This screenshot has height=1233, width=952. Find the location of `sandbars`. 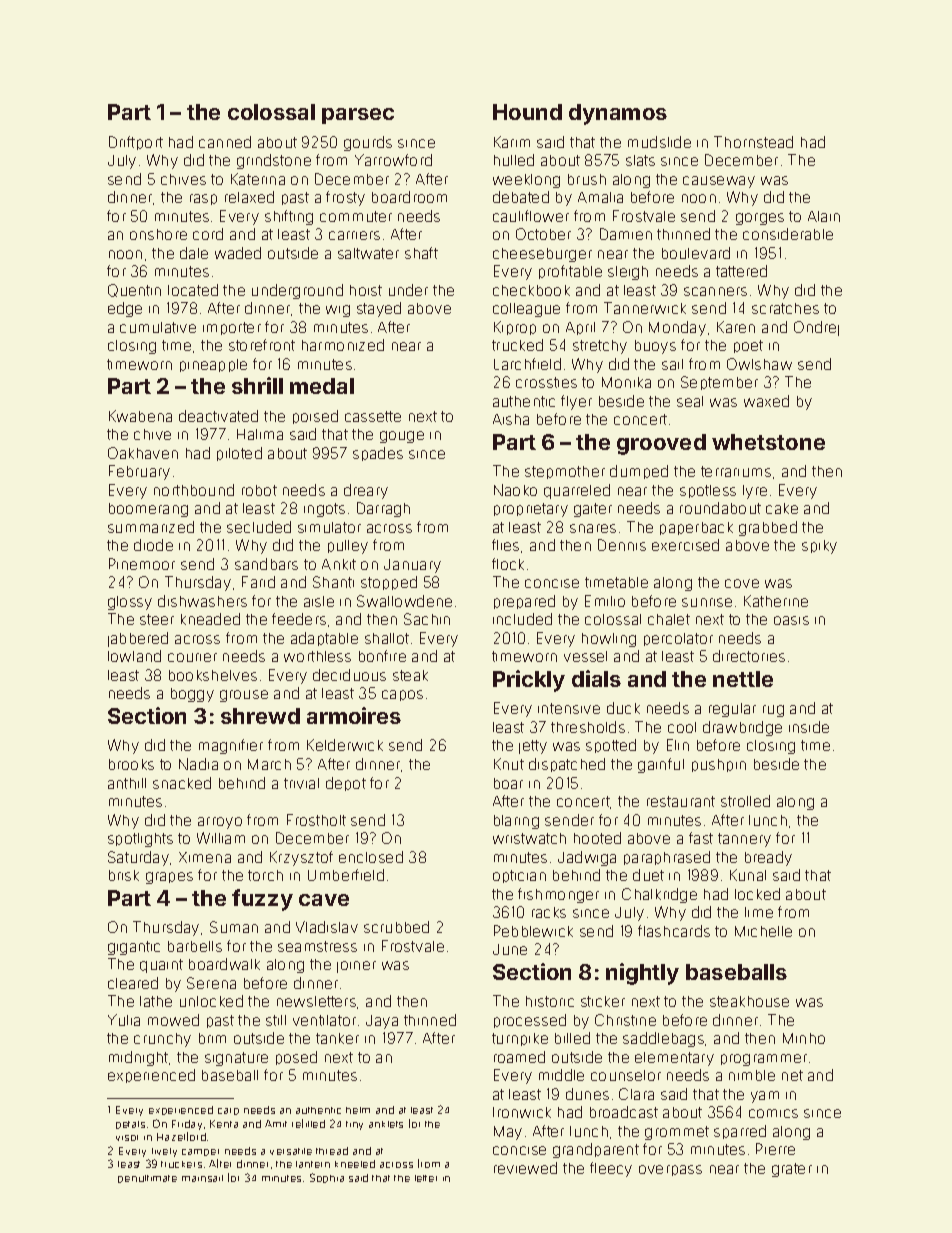

sandbars is located at coordinates (266, 564).
